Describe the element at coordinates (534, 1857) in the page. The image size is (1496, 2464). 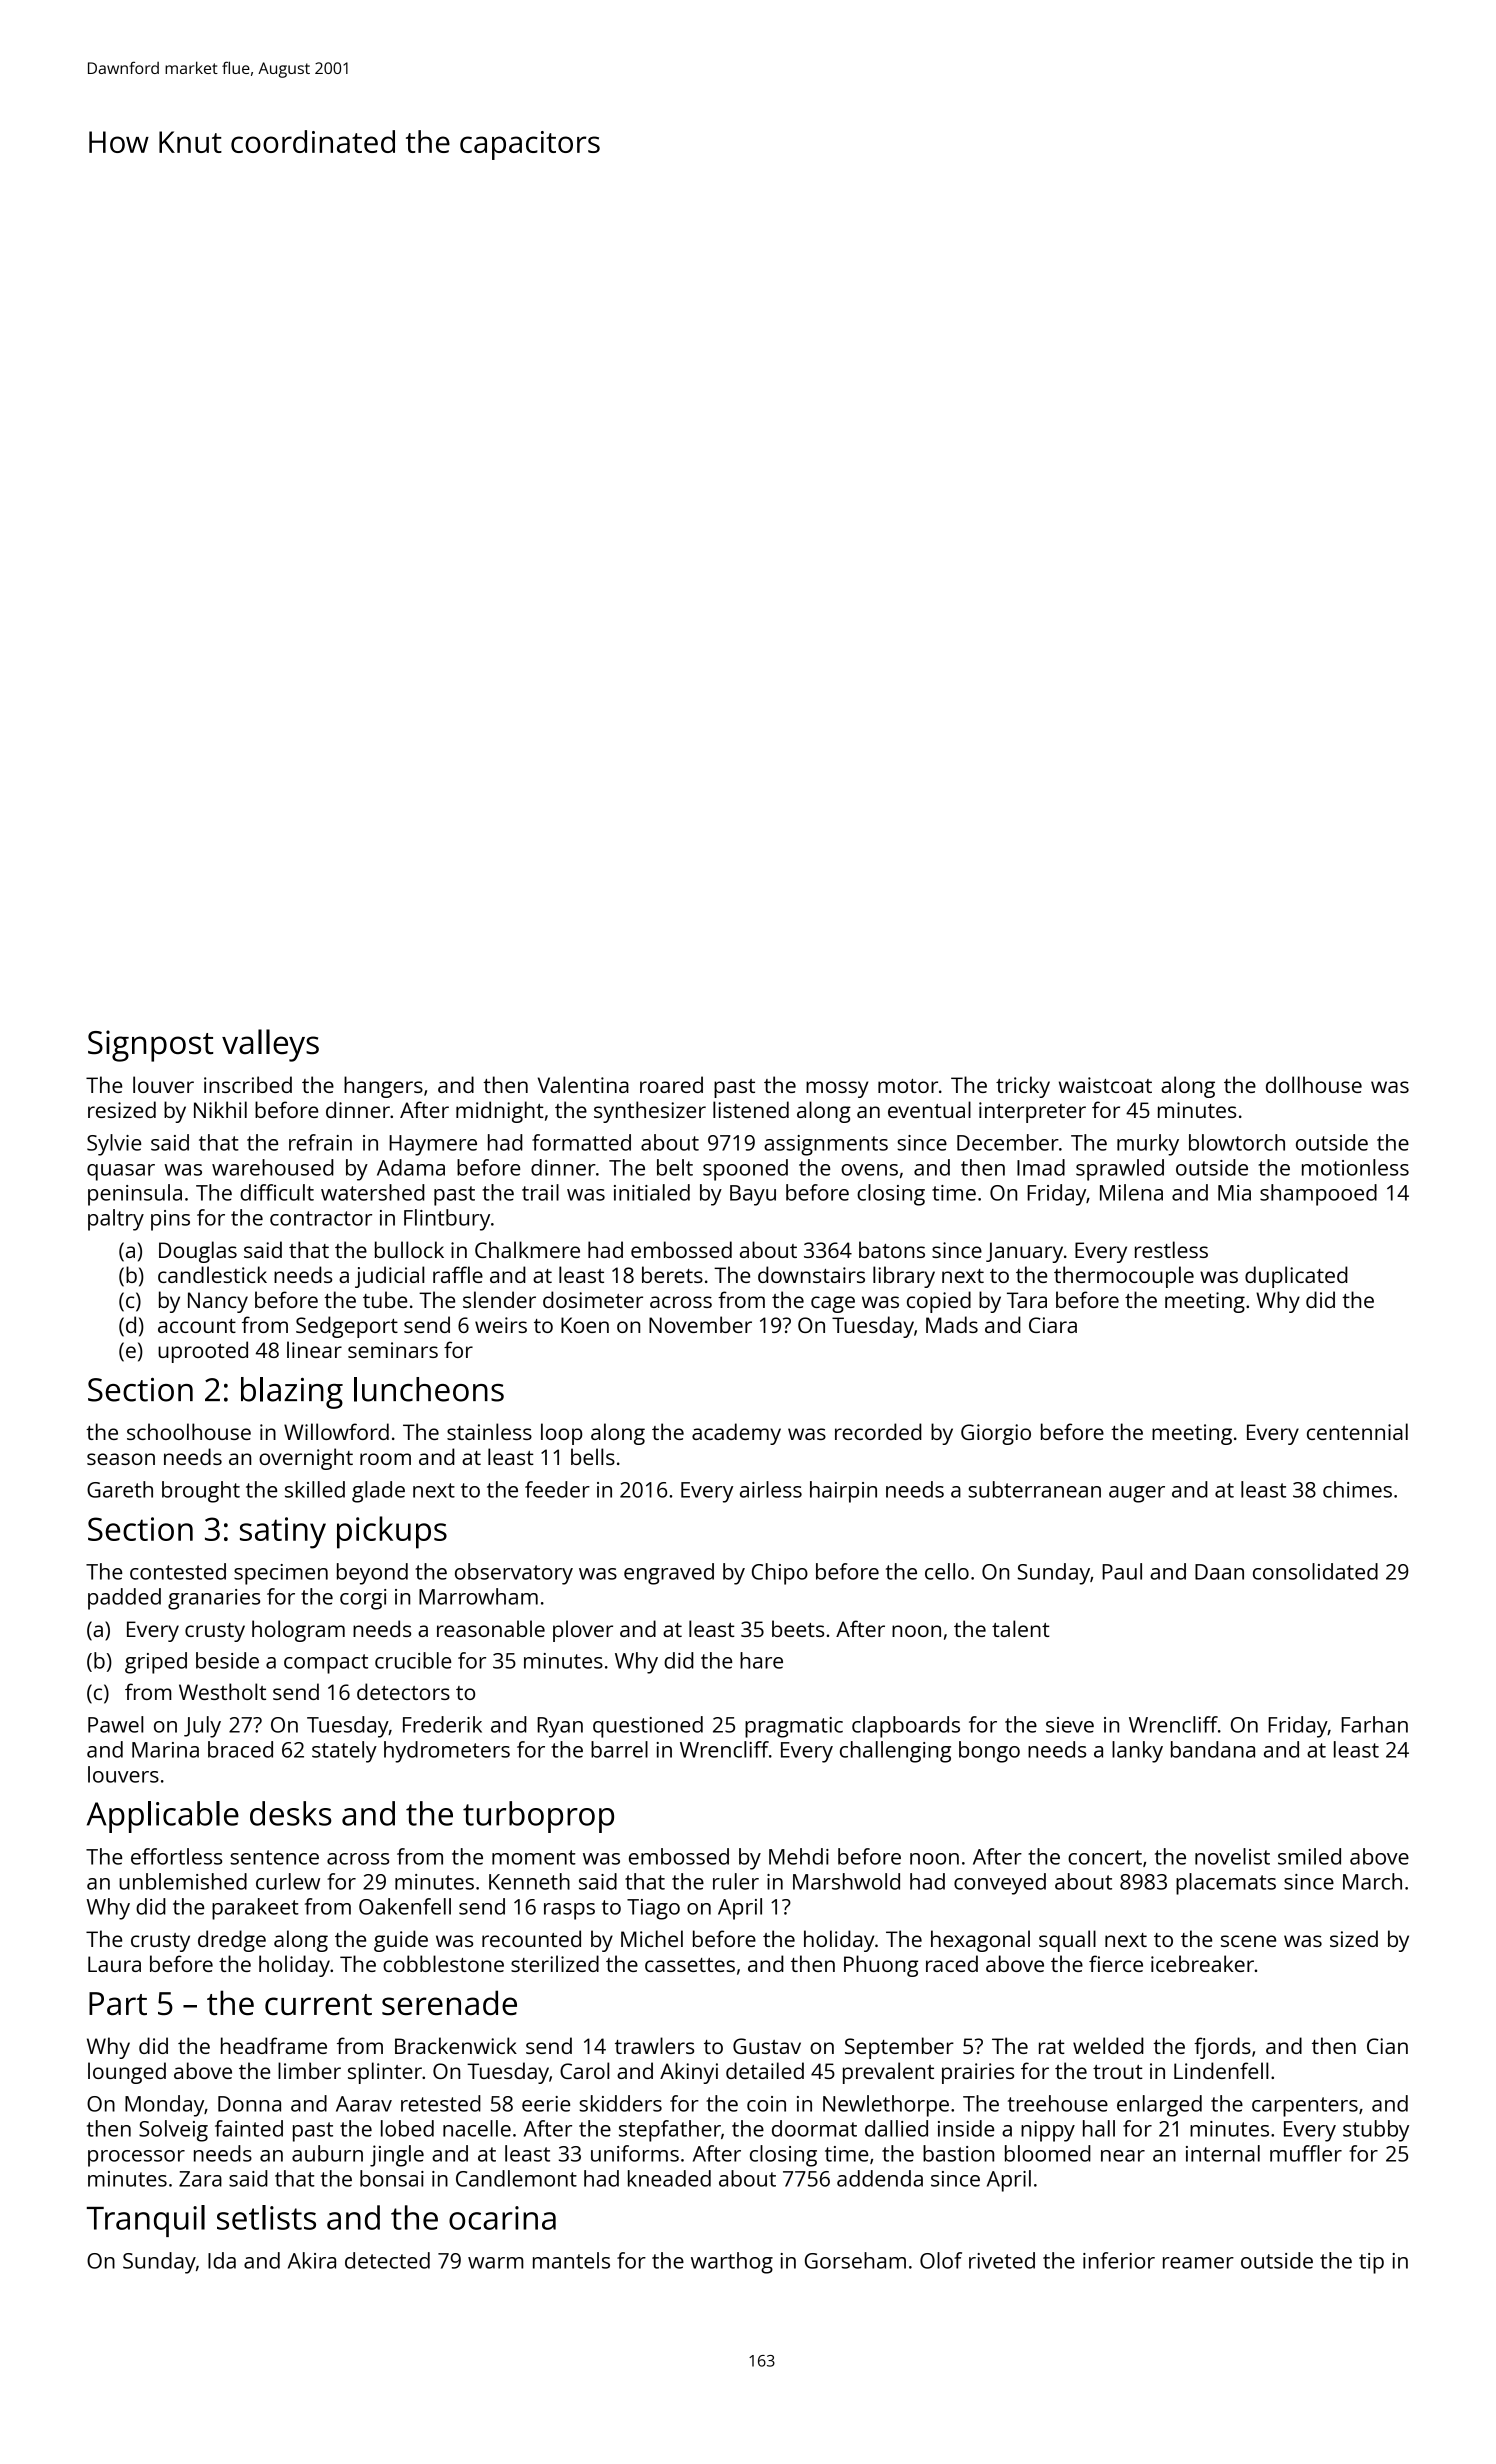
I see `moment` at that location.
